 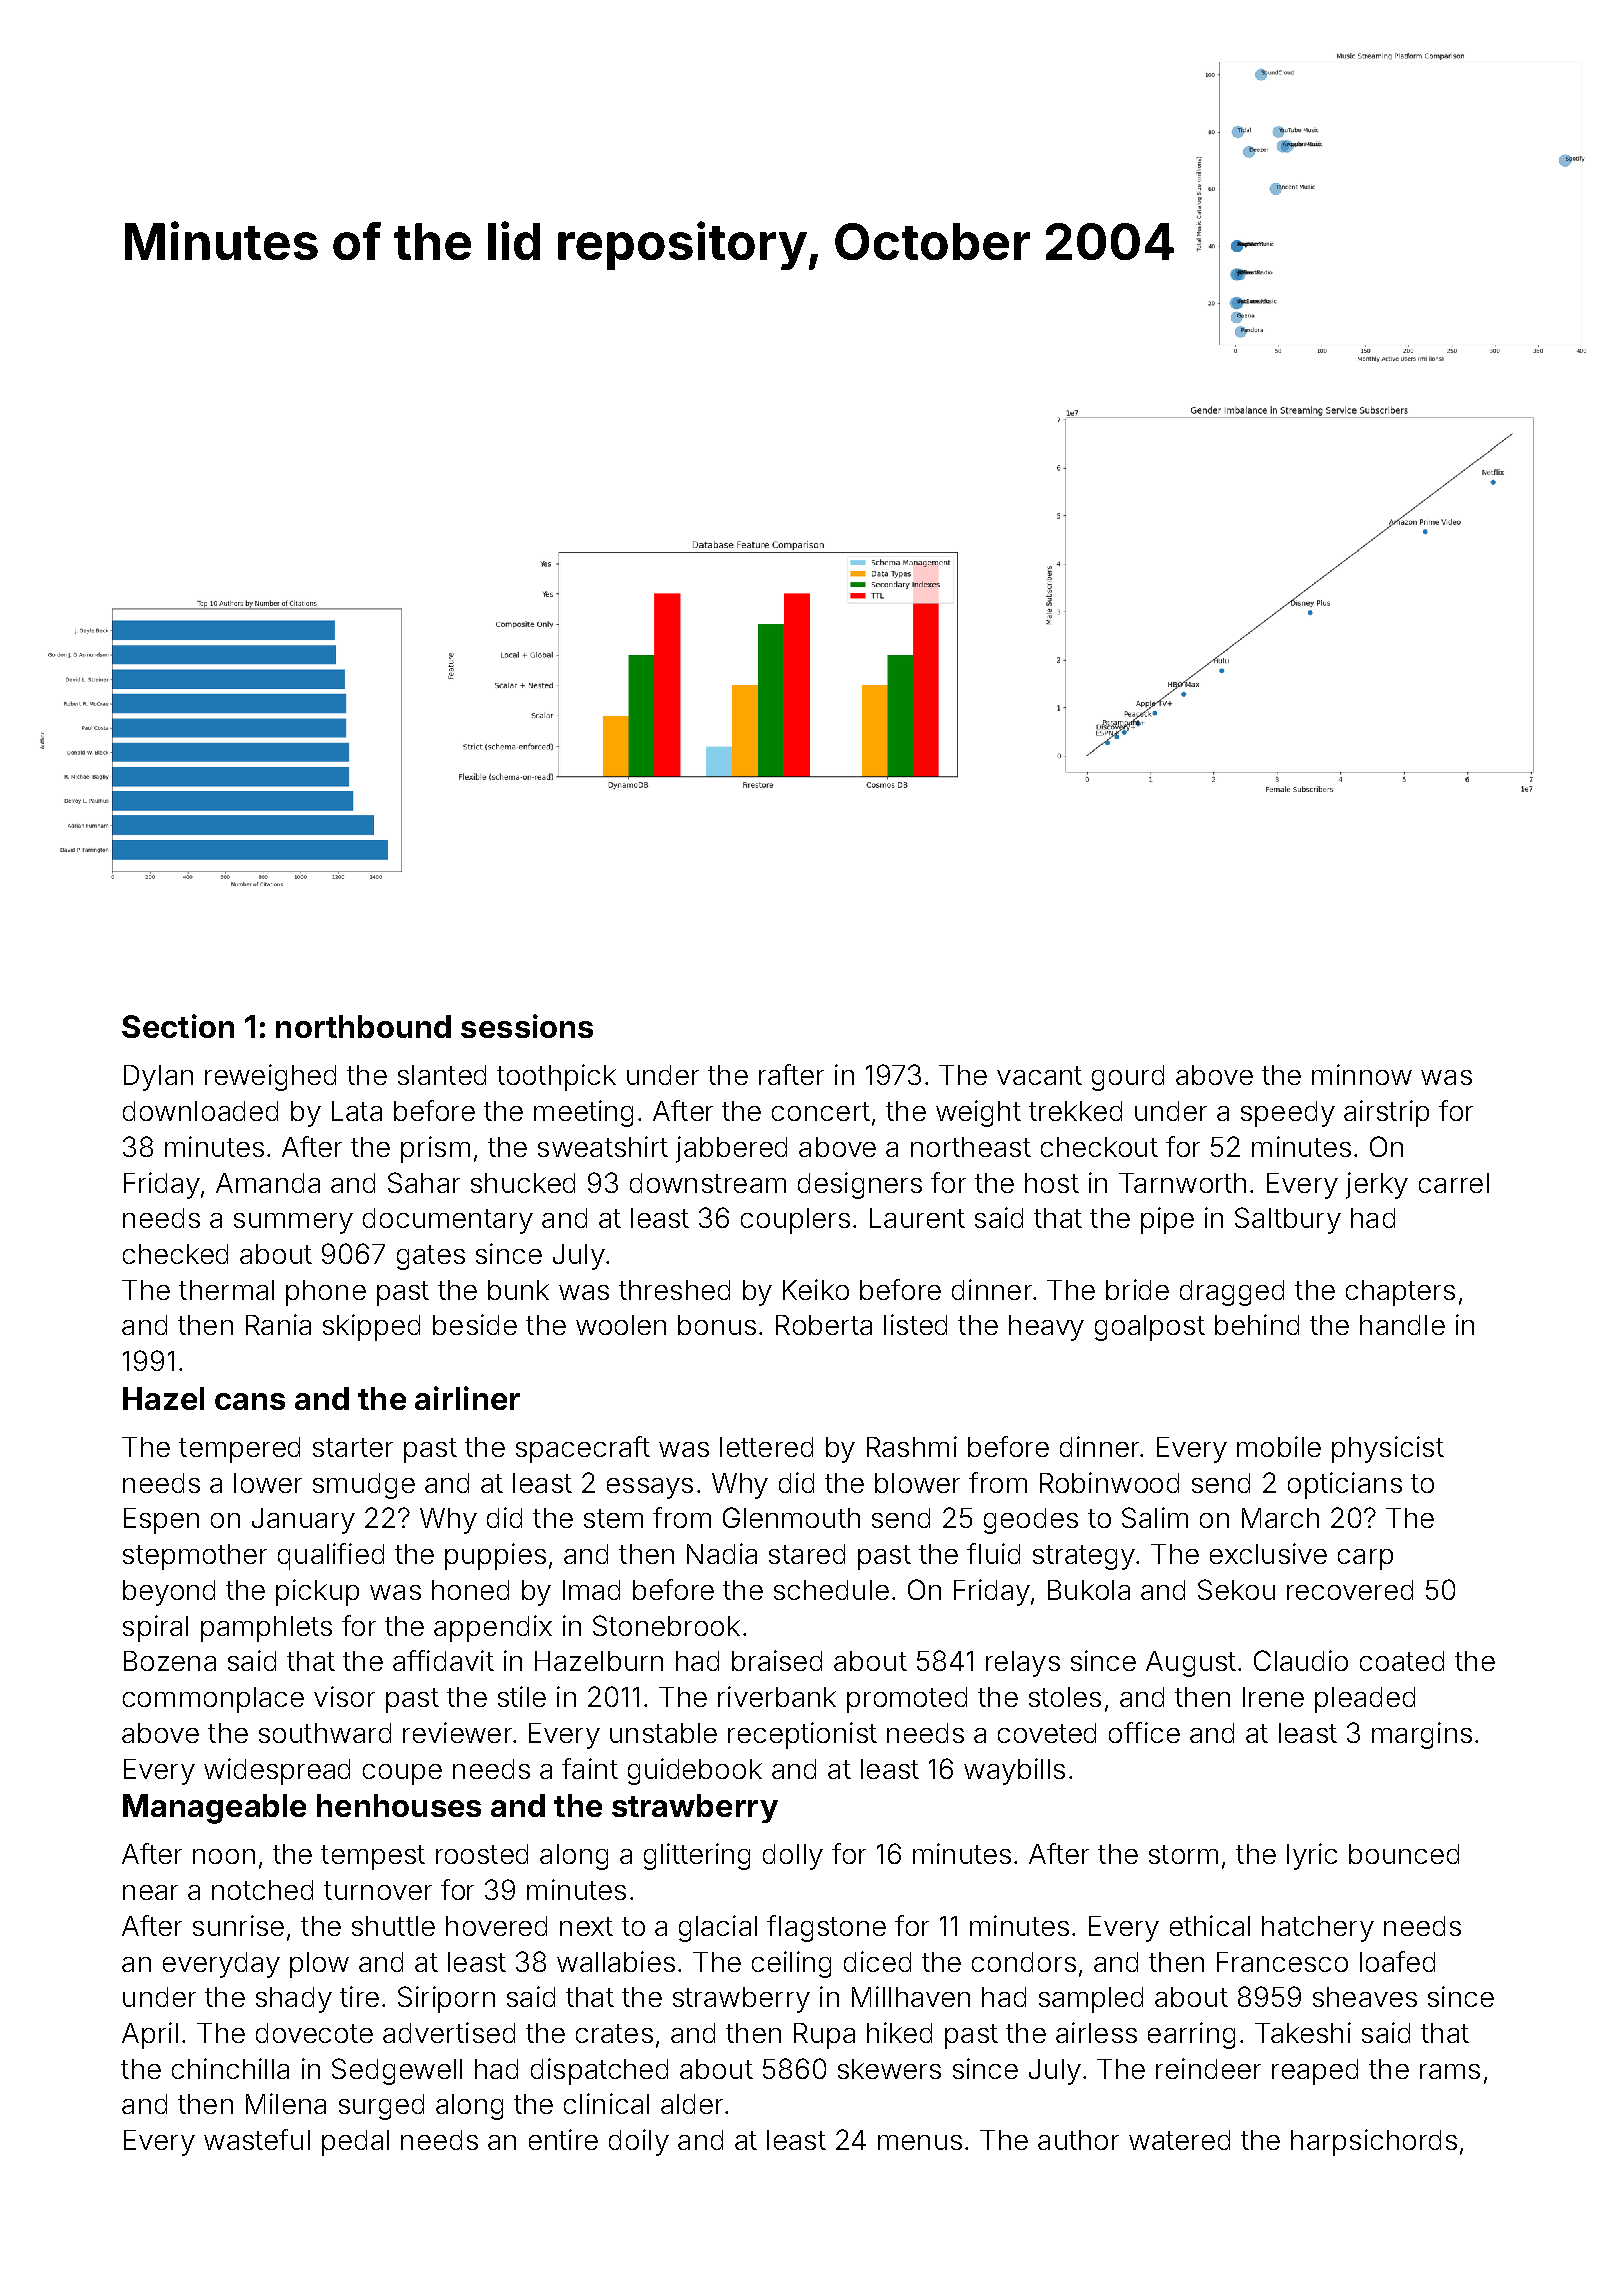 I want to click on affidavit, so click(x=443, y=1660).
